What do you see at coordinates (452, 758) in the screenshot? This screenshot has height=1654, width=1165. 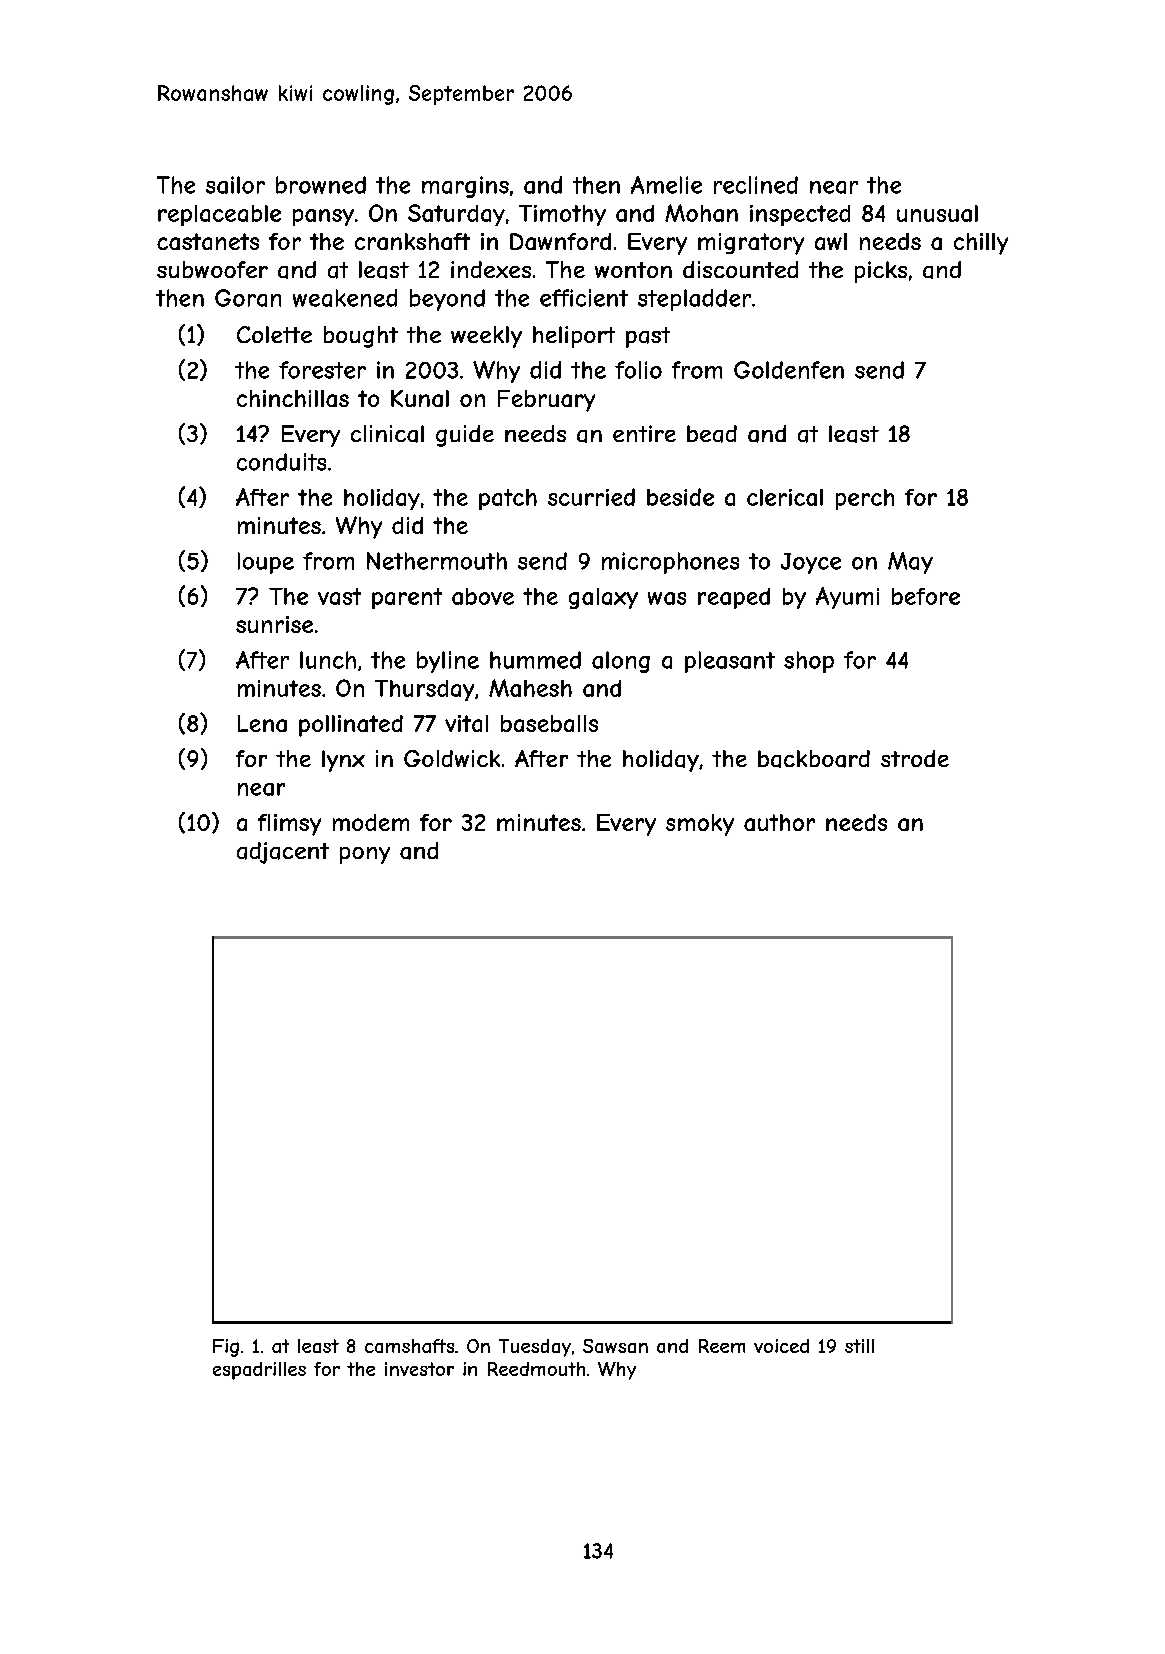 I see `Goldwick` at bounding box center [452, 758].
